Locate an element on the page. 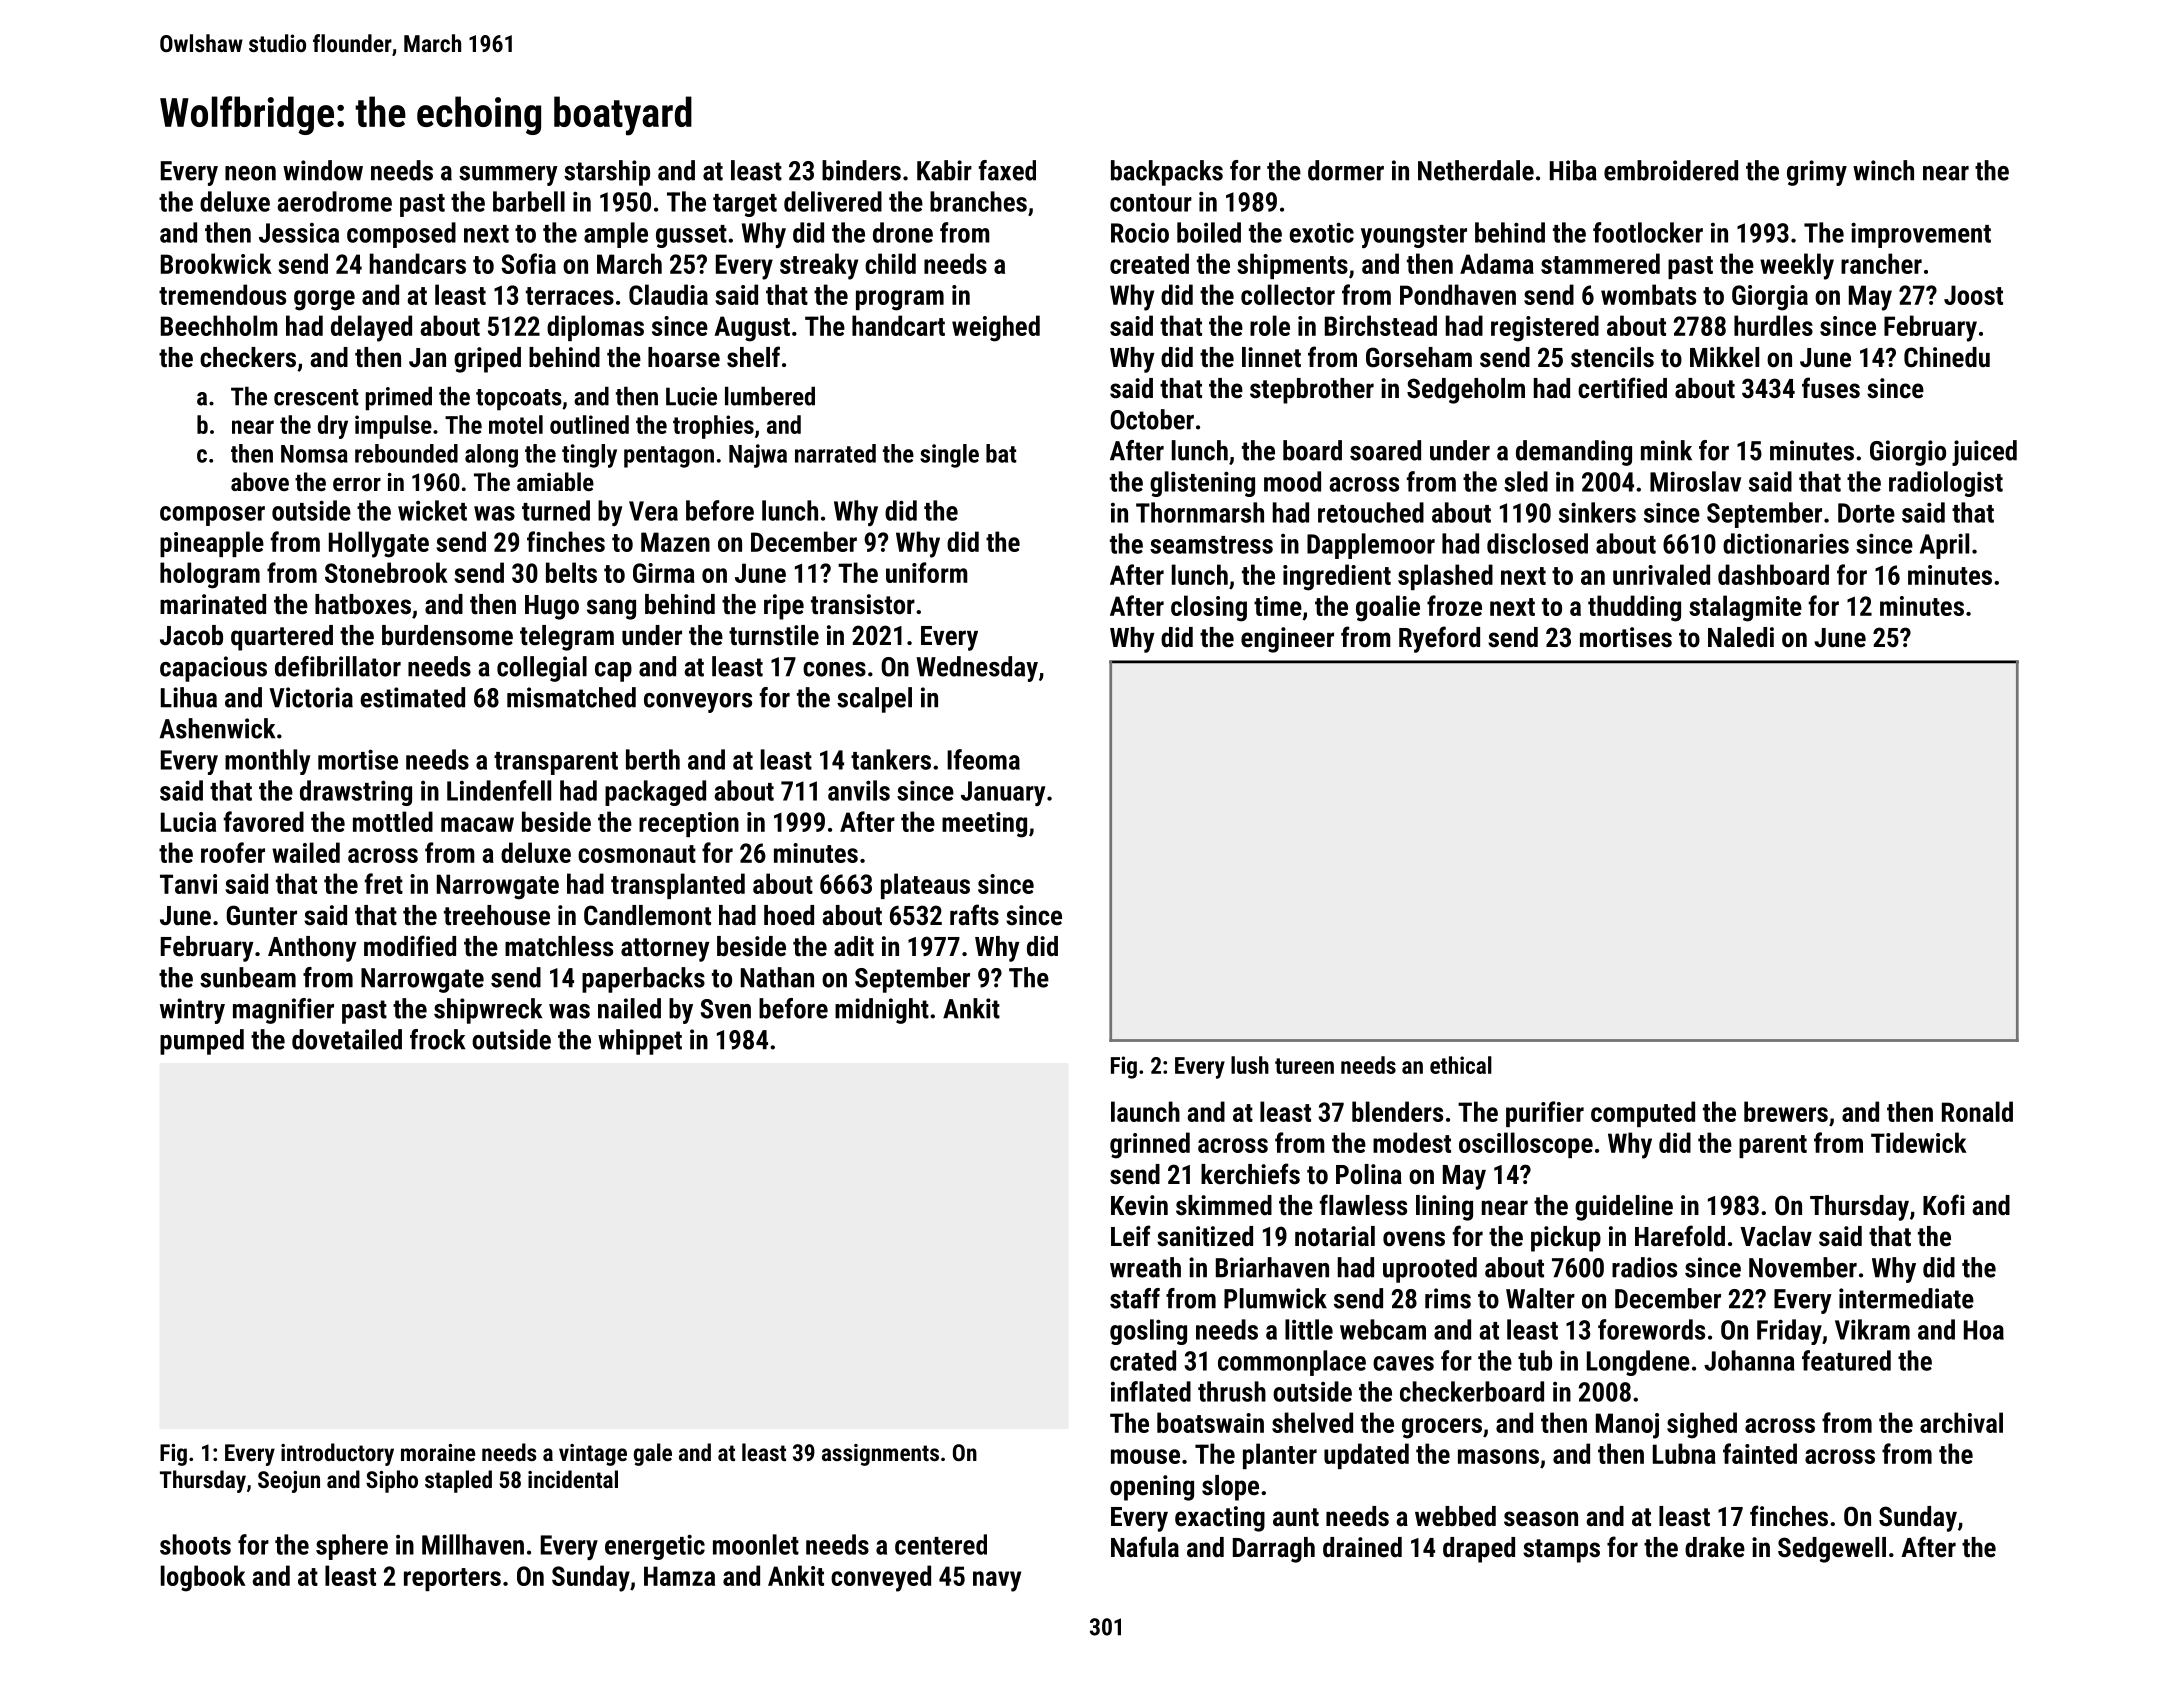  vintage is located at coordinates (593, 1455).
